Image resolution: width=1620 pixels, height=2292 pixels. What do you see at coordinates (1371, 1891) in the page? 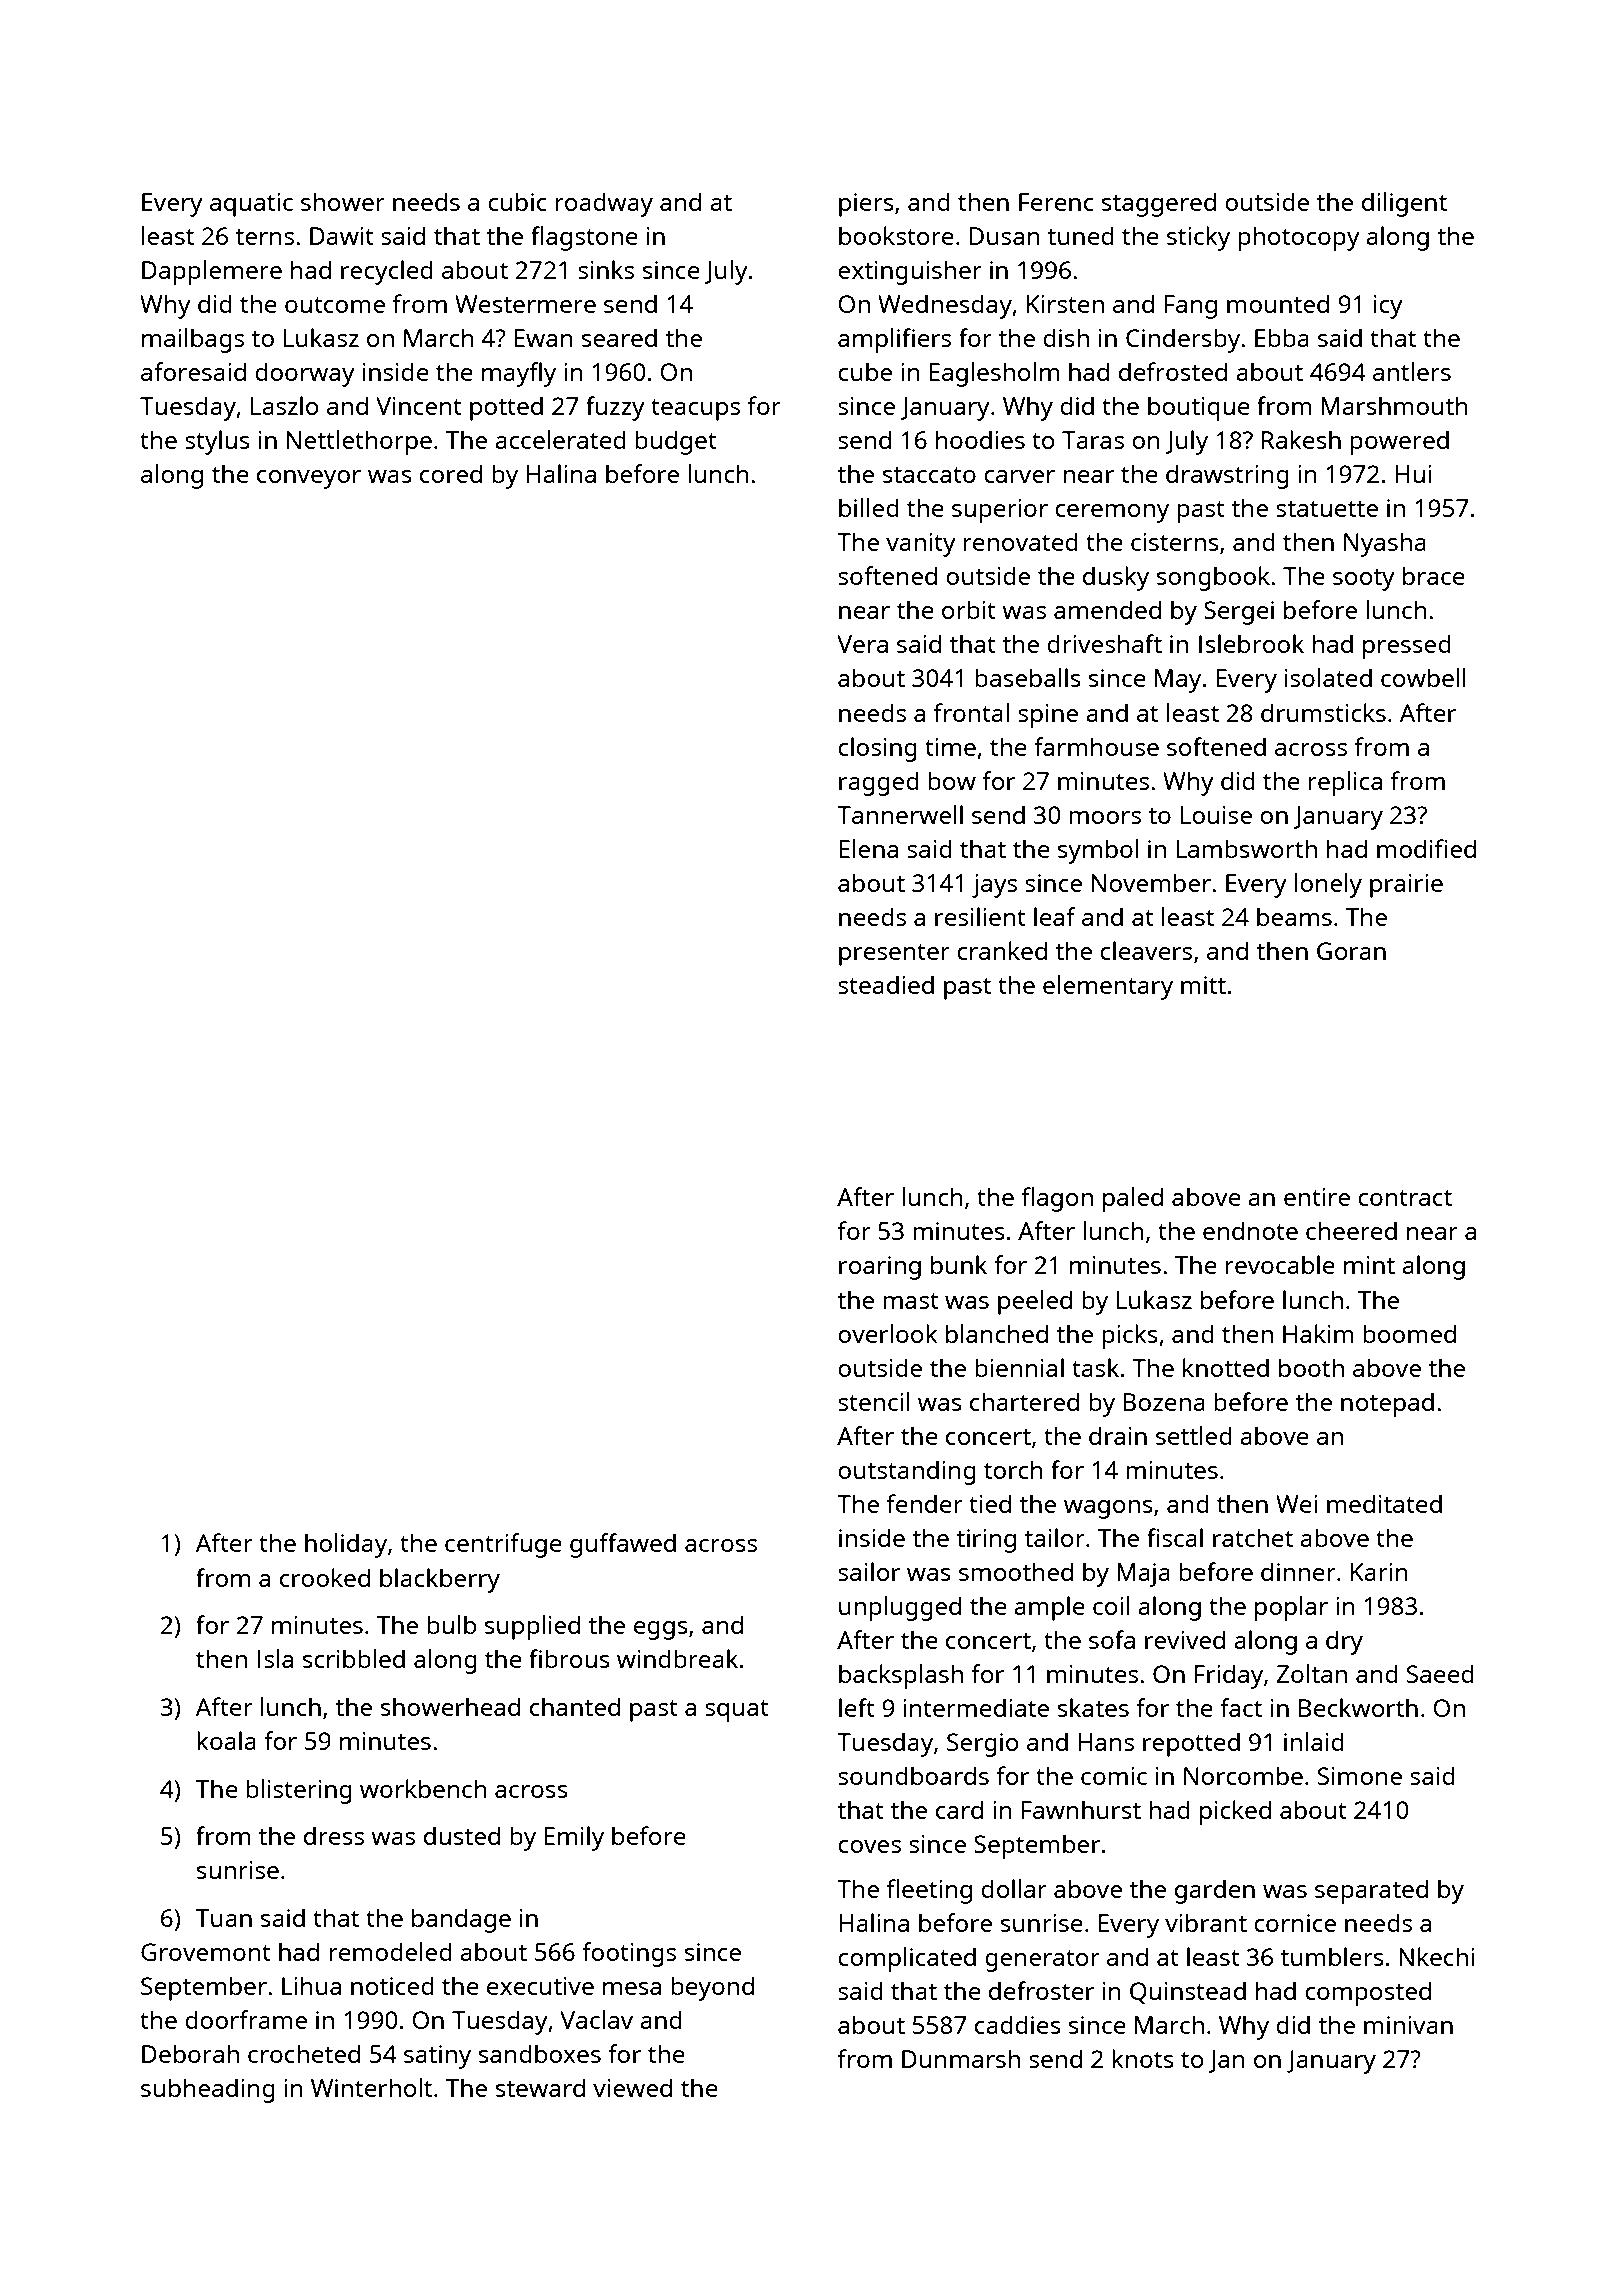
I see `separated` at bounding box center [1371, 1891].
